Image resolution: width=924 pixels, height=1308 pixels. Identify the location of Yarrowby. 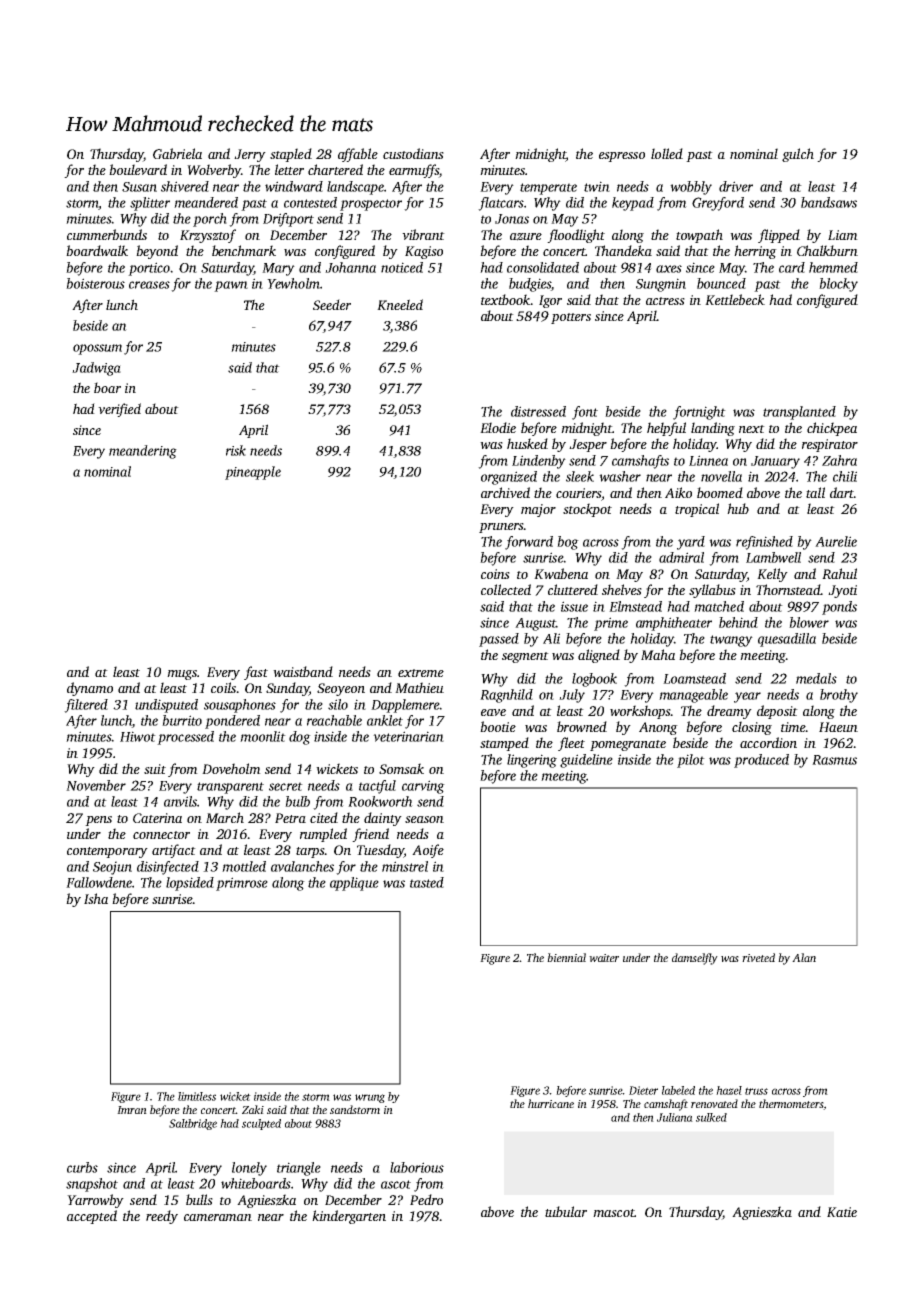
(95, 1201).
